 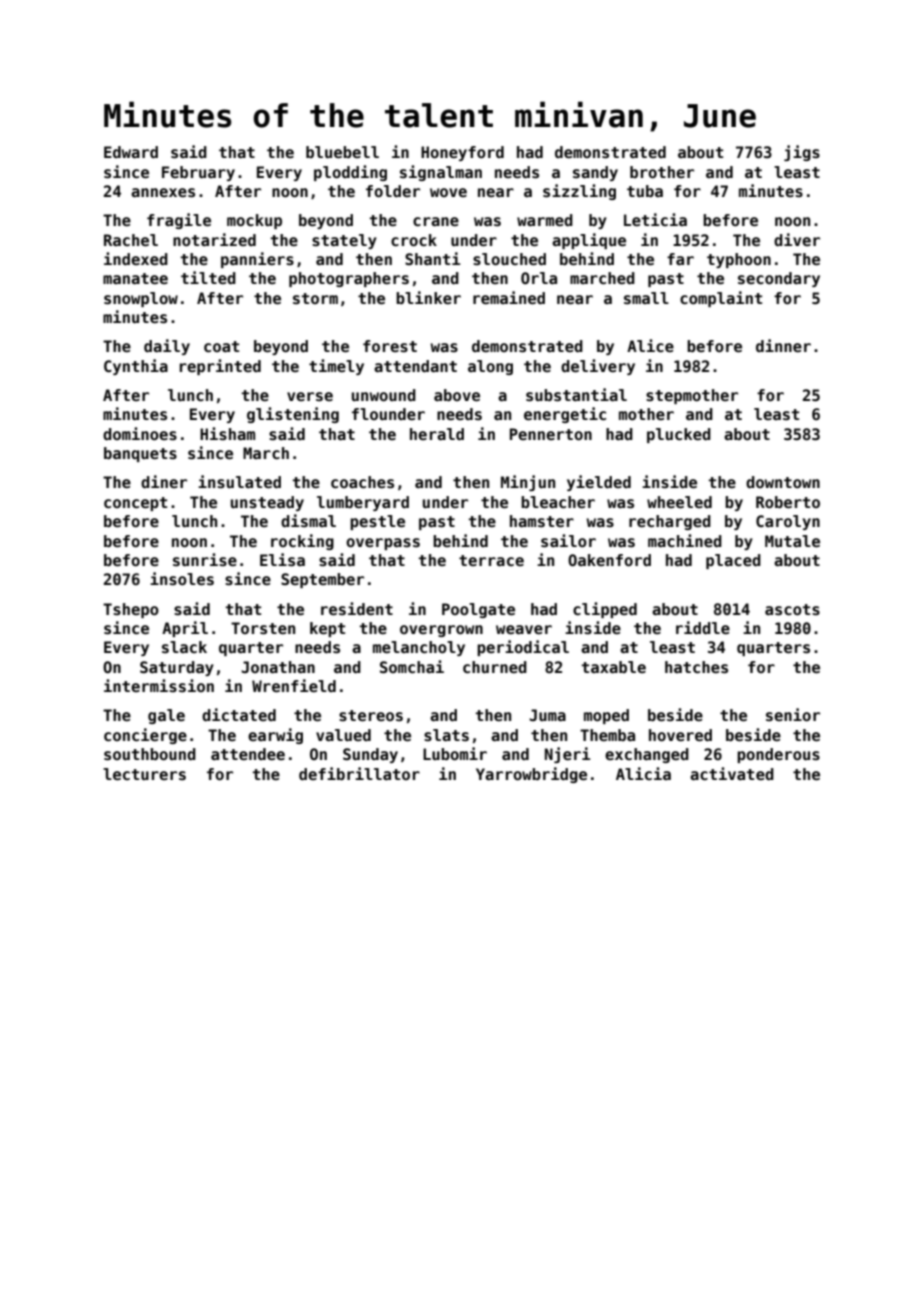 I want to click on far, so click(x=680, y=259).
